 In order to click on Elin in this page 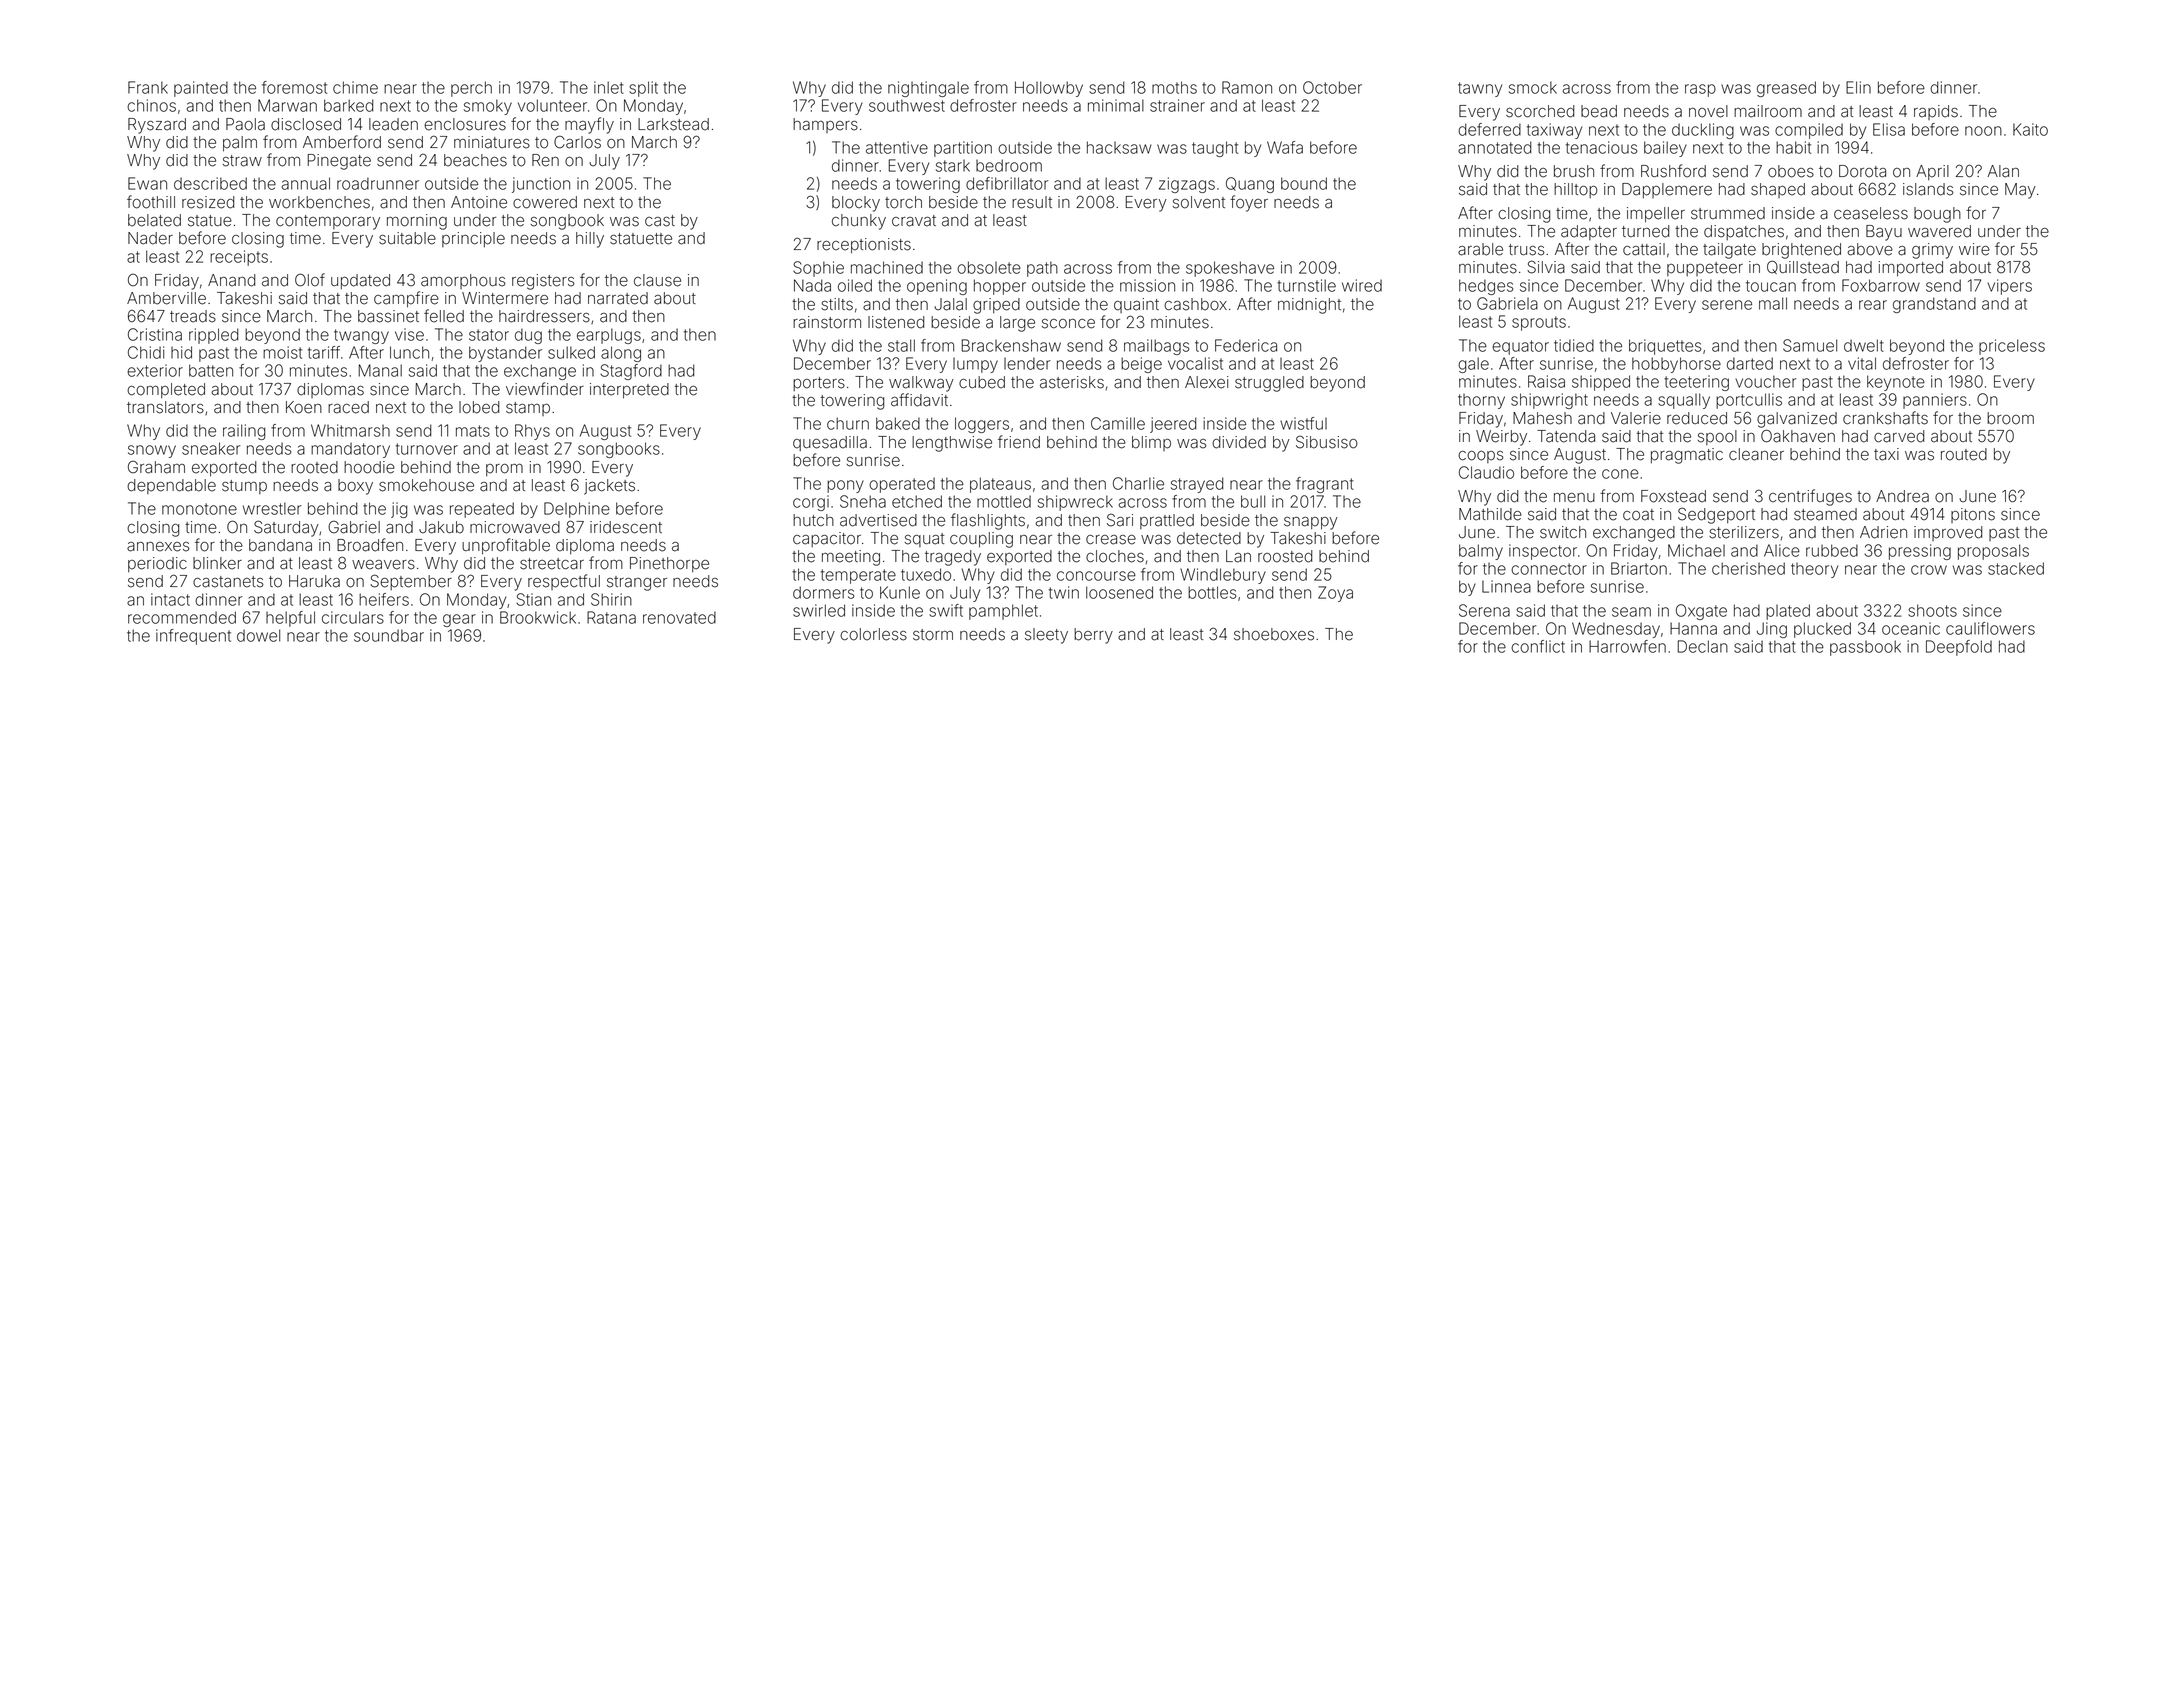, I will do `click(1858, 87)`.
